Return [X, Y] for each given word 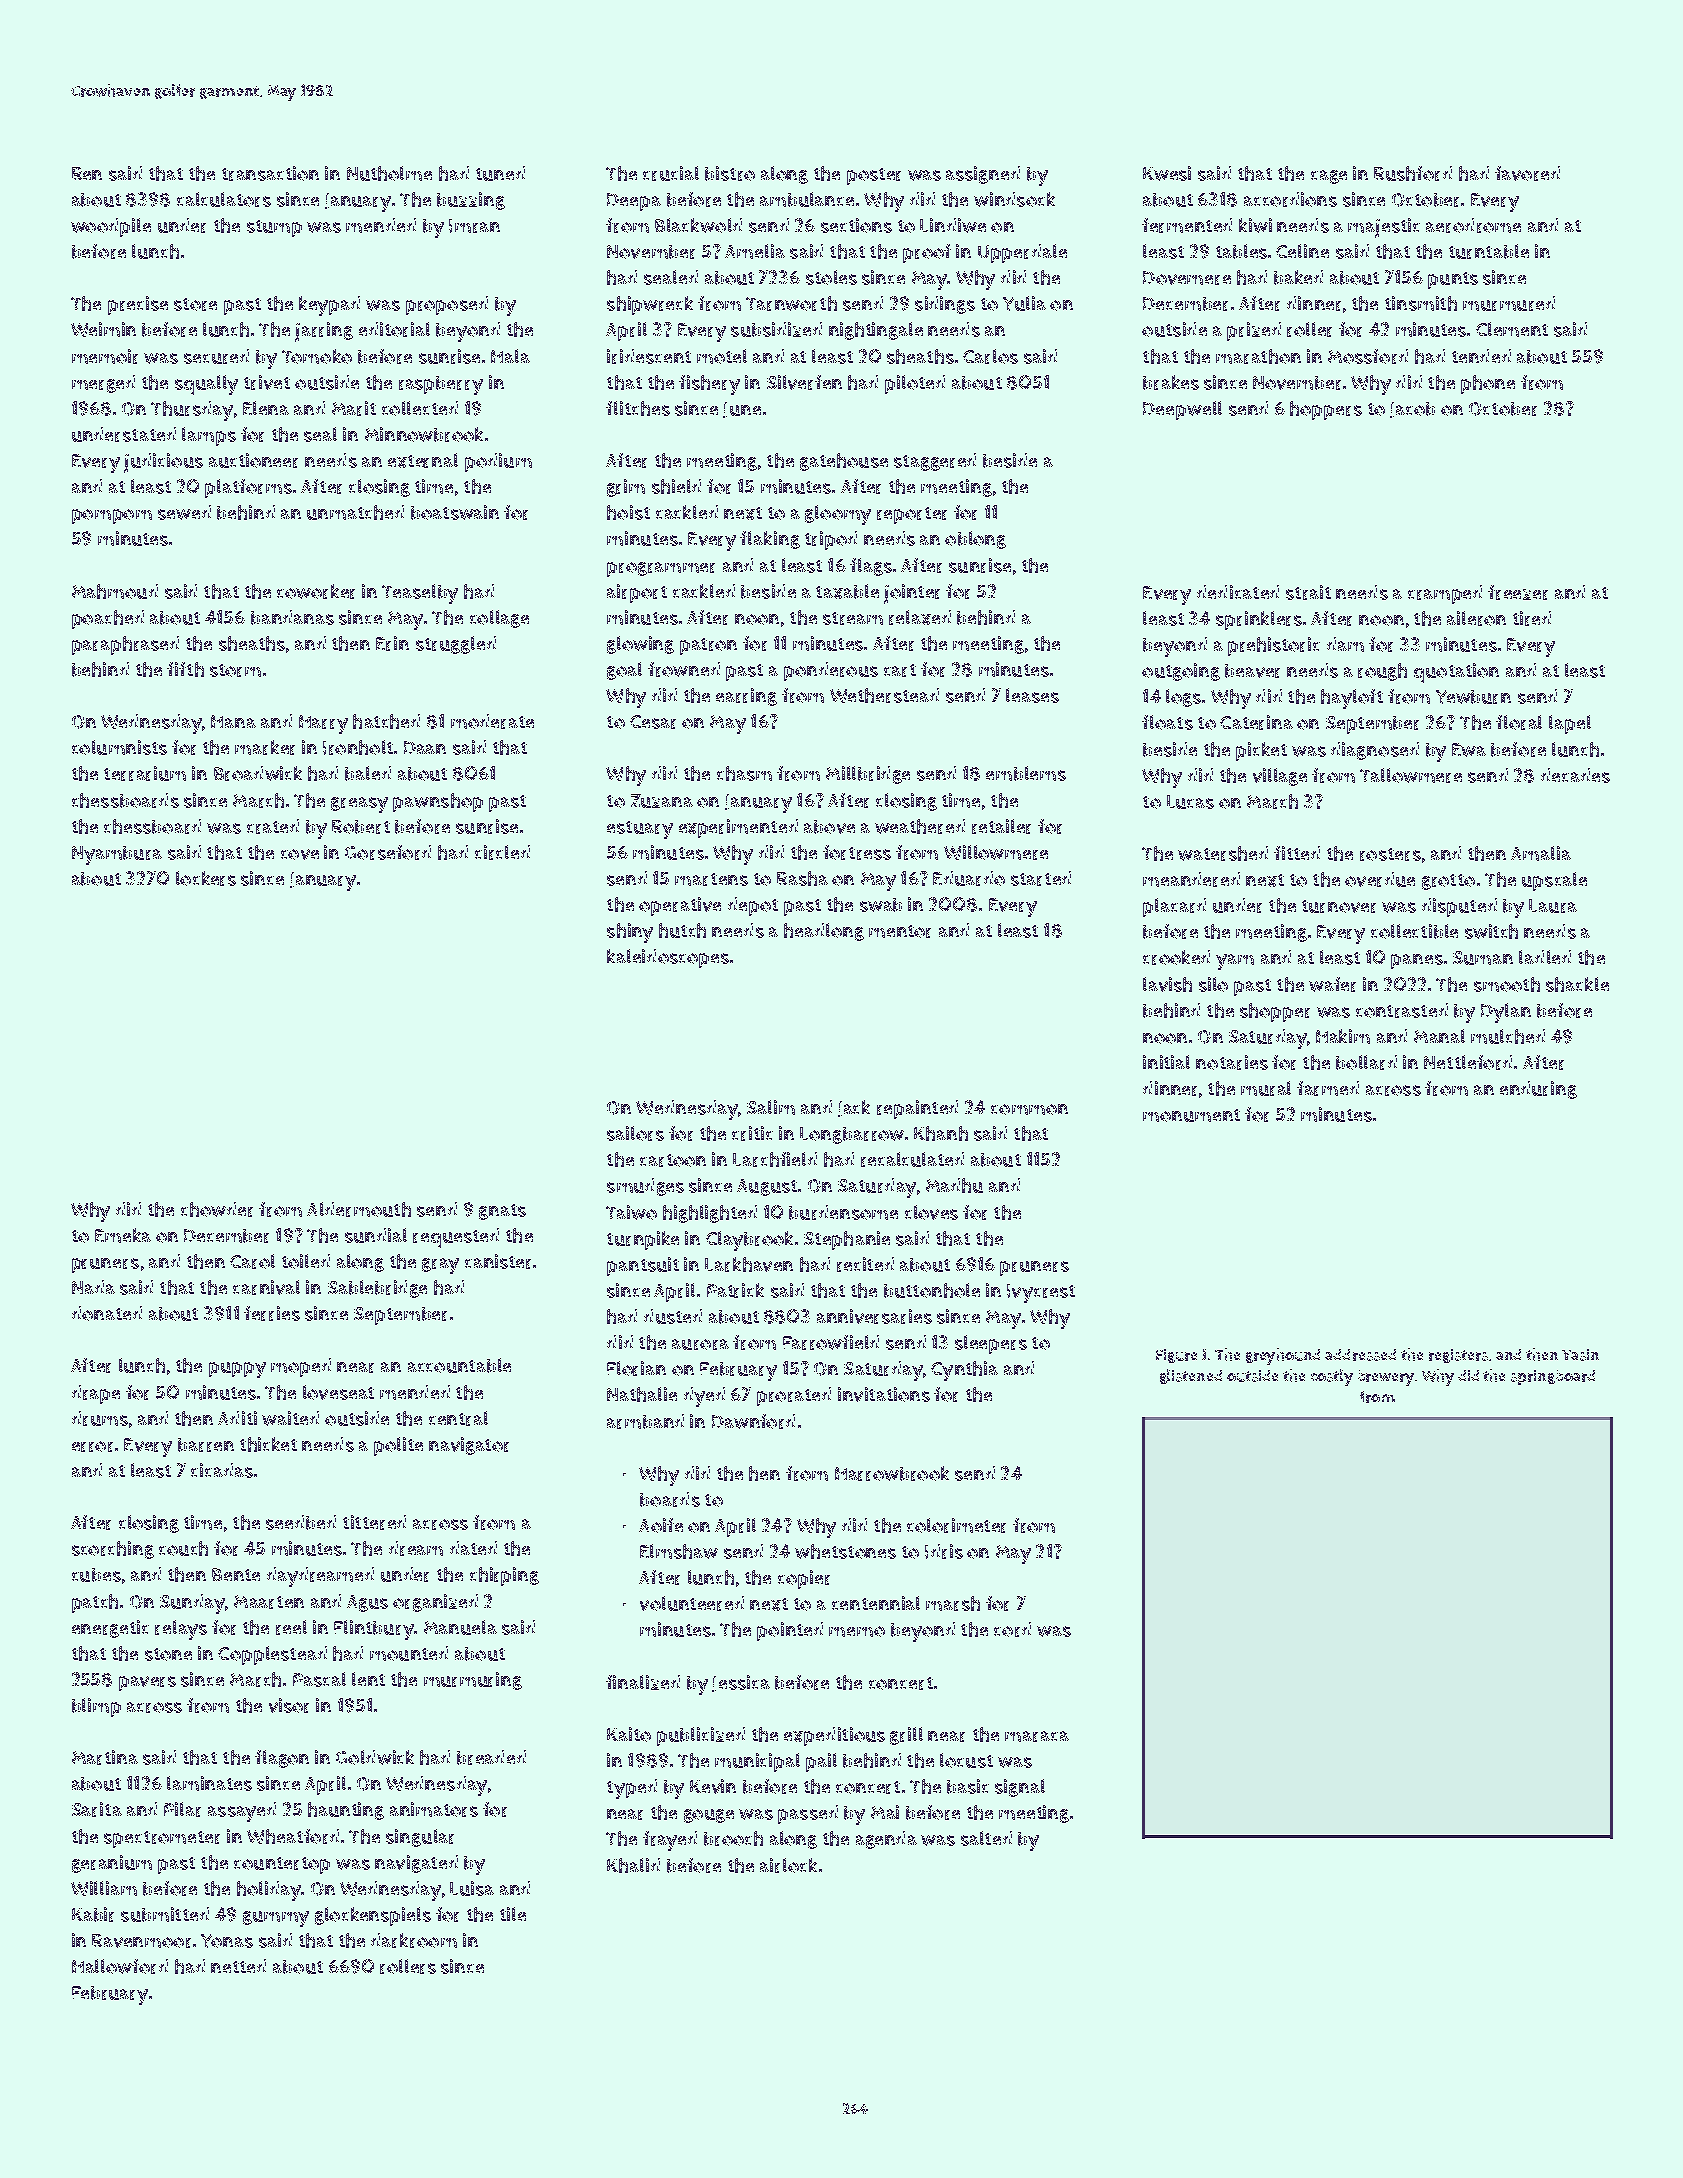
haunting [346, 1811]
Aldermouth [359, 1209]
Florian [636, 1368]
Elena [266, 408]
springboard [1553, 1377]
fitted [1297, 853]
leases [1032, 695]
